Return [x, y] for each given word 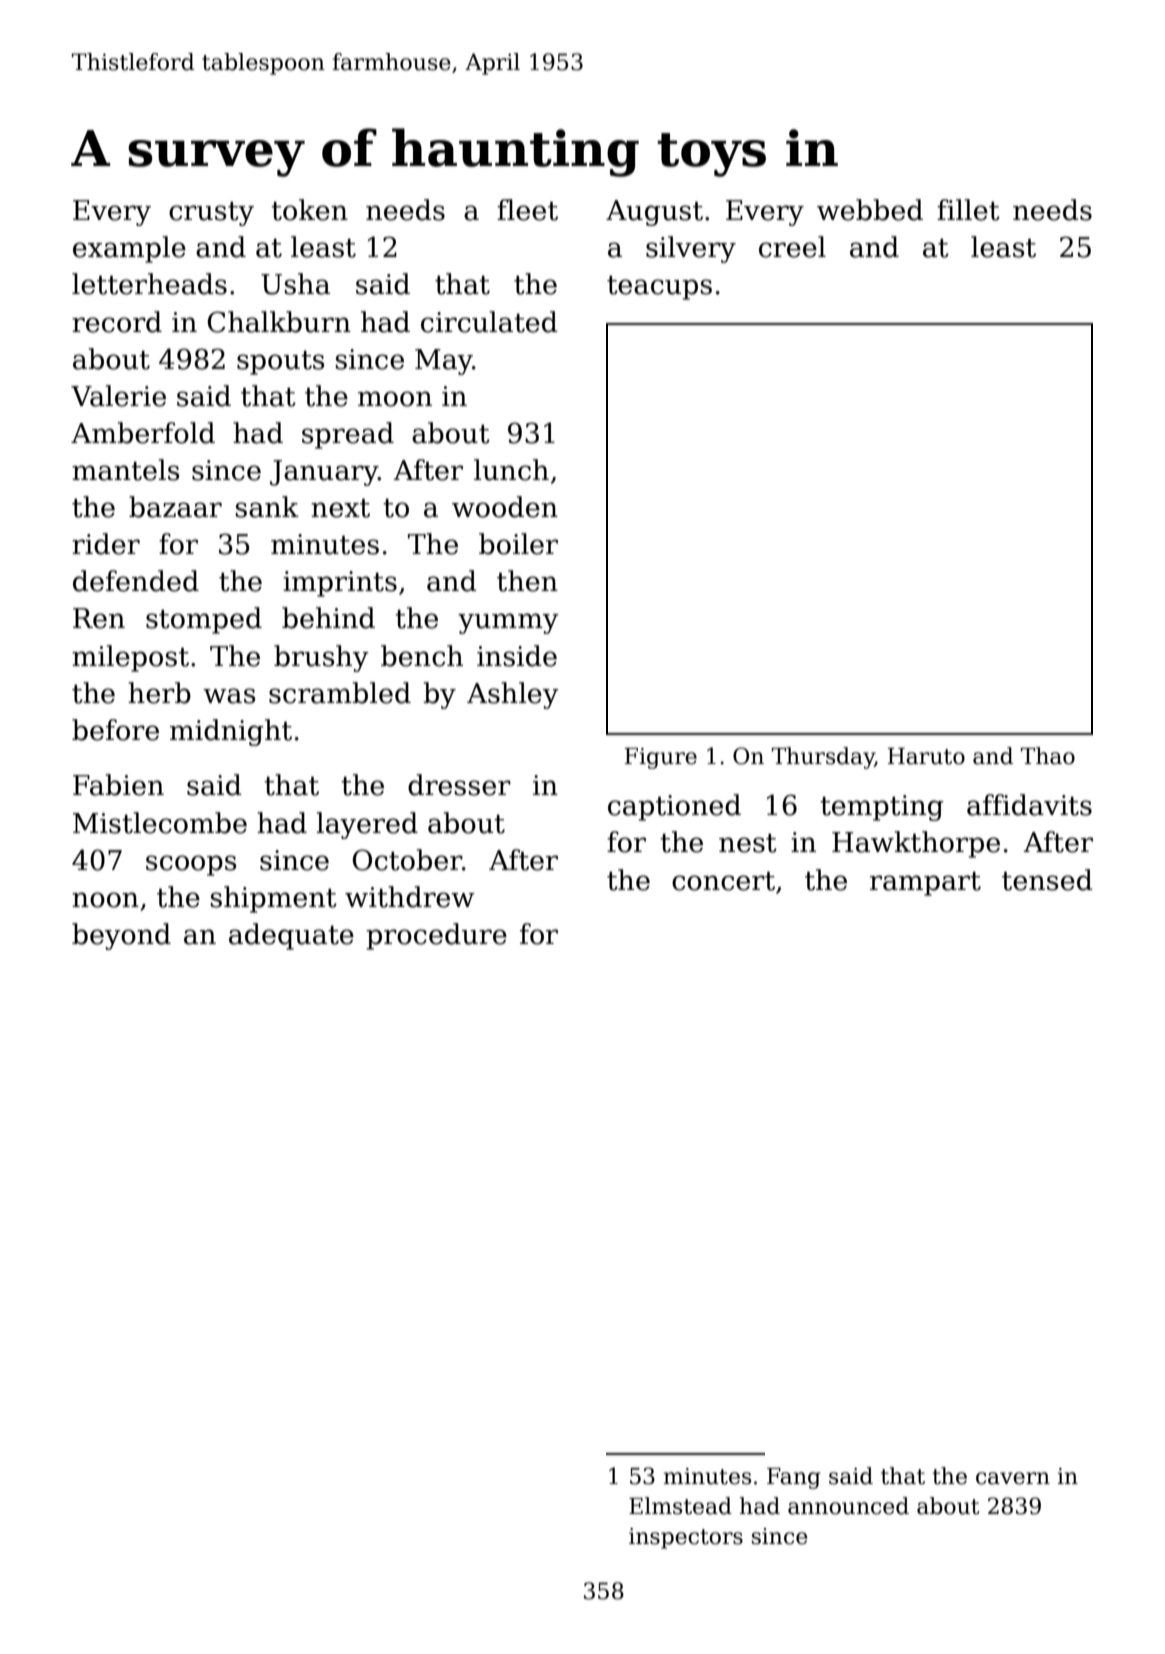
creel [792, 247]
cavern [1013, 1478]
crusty [211, 214]
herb [159, 693]
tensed [1047, 880]
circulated [489, 322]
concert [723, 881]
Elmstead [680, 1506]
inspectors [686, 1538]
